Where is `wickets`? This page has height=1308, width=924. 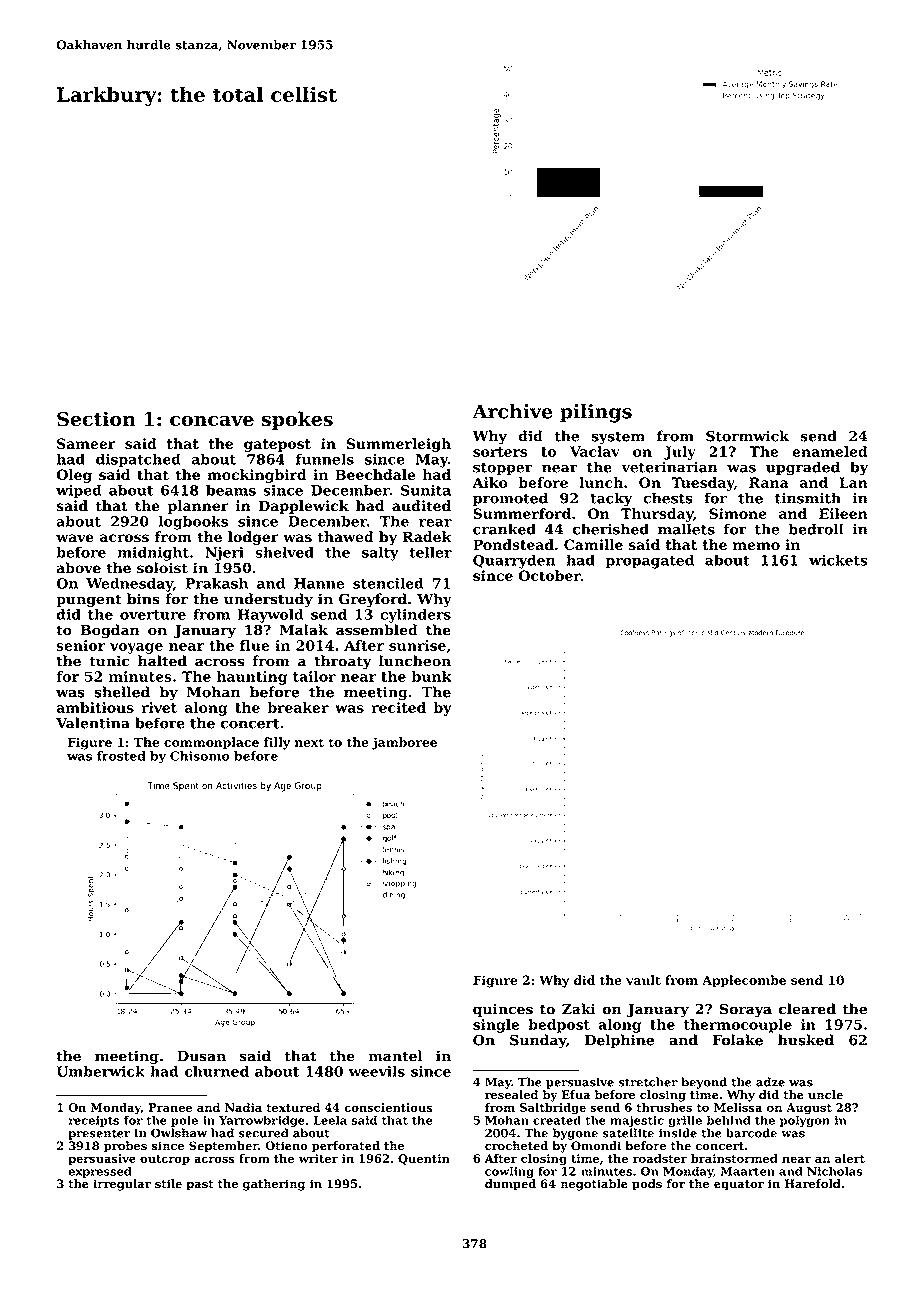 wickets is located at coordinates (838, 560).
